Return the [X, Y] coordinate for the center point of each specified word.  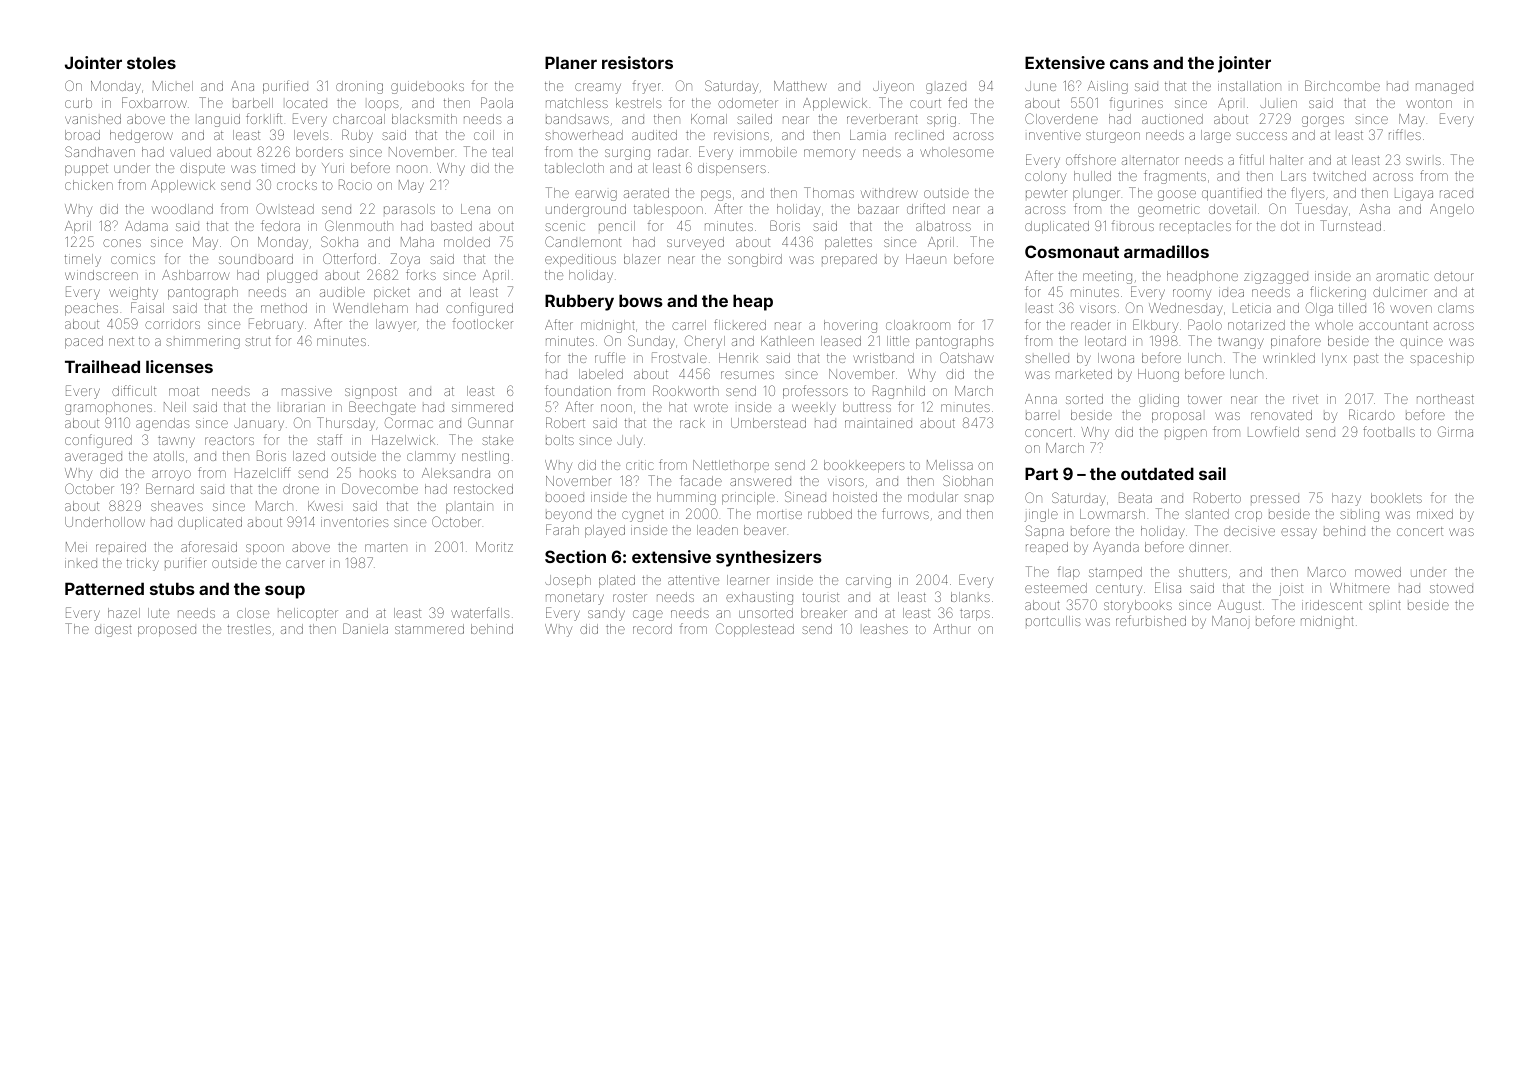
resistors [637, 62]
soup [285, 592]
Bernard [170, 488]
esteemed [1056, 588]
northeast [1445, 399]
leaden [717, 530]
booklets [1396, 498]
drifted [926, 208]
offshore [1091, 159]
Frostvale [679, 357]
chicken [89, 185]
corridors [172, 324]
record [652, 629]
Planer [571, 62]
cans [1129, 64]
